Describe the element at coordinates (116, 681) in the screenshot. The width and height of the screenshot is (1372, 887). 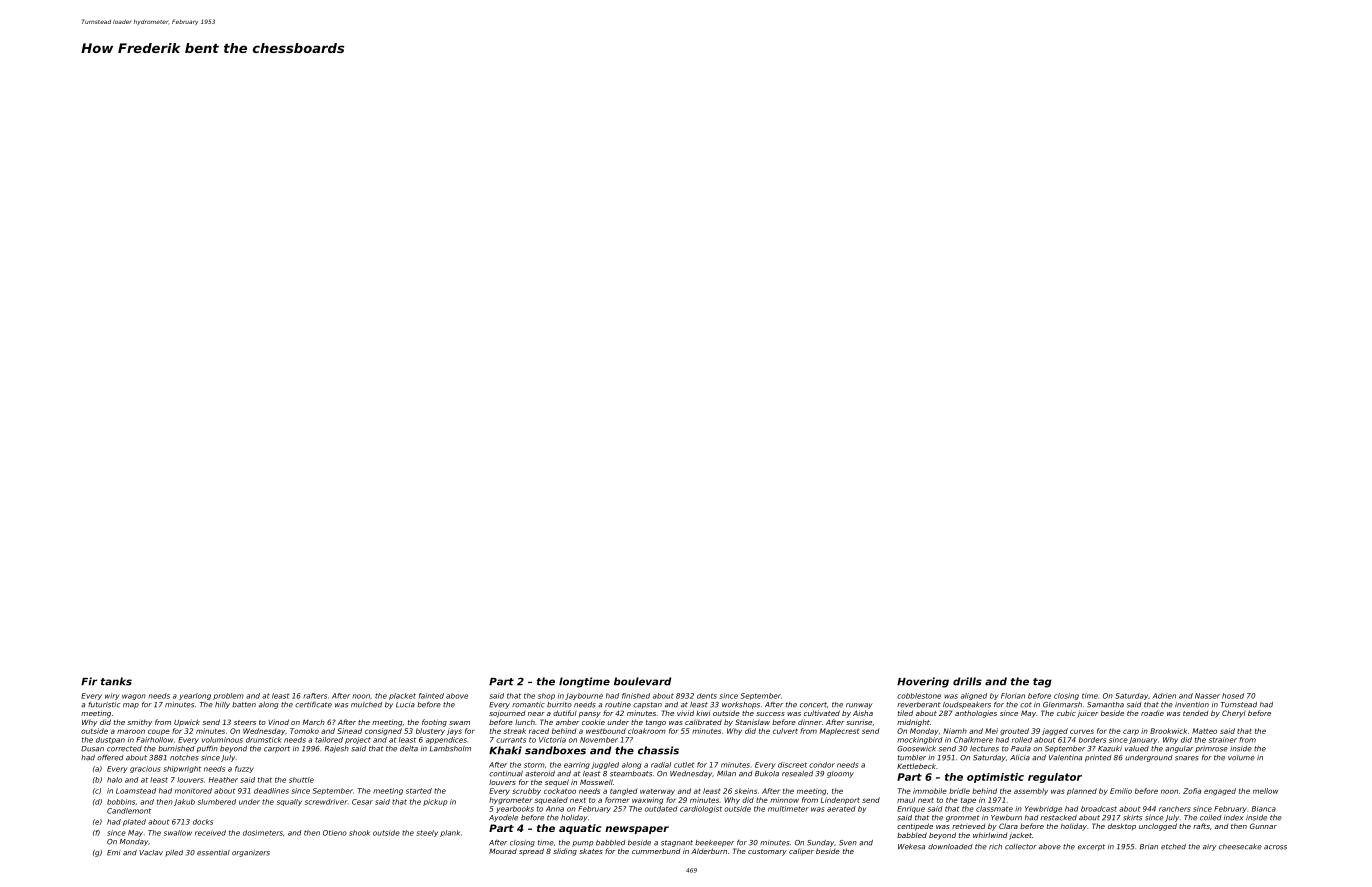
I see `tanks` at that location.
